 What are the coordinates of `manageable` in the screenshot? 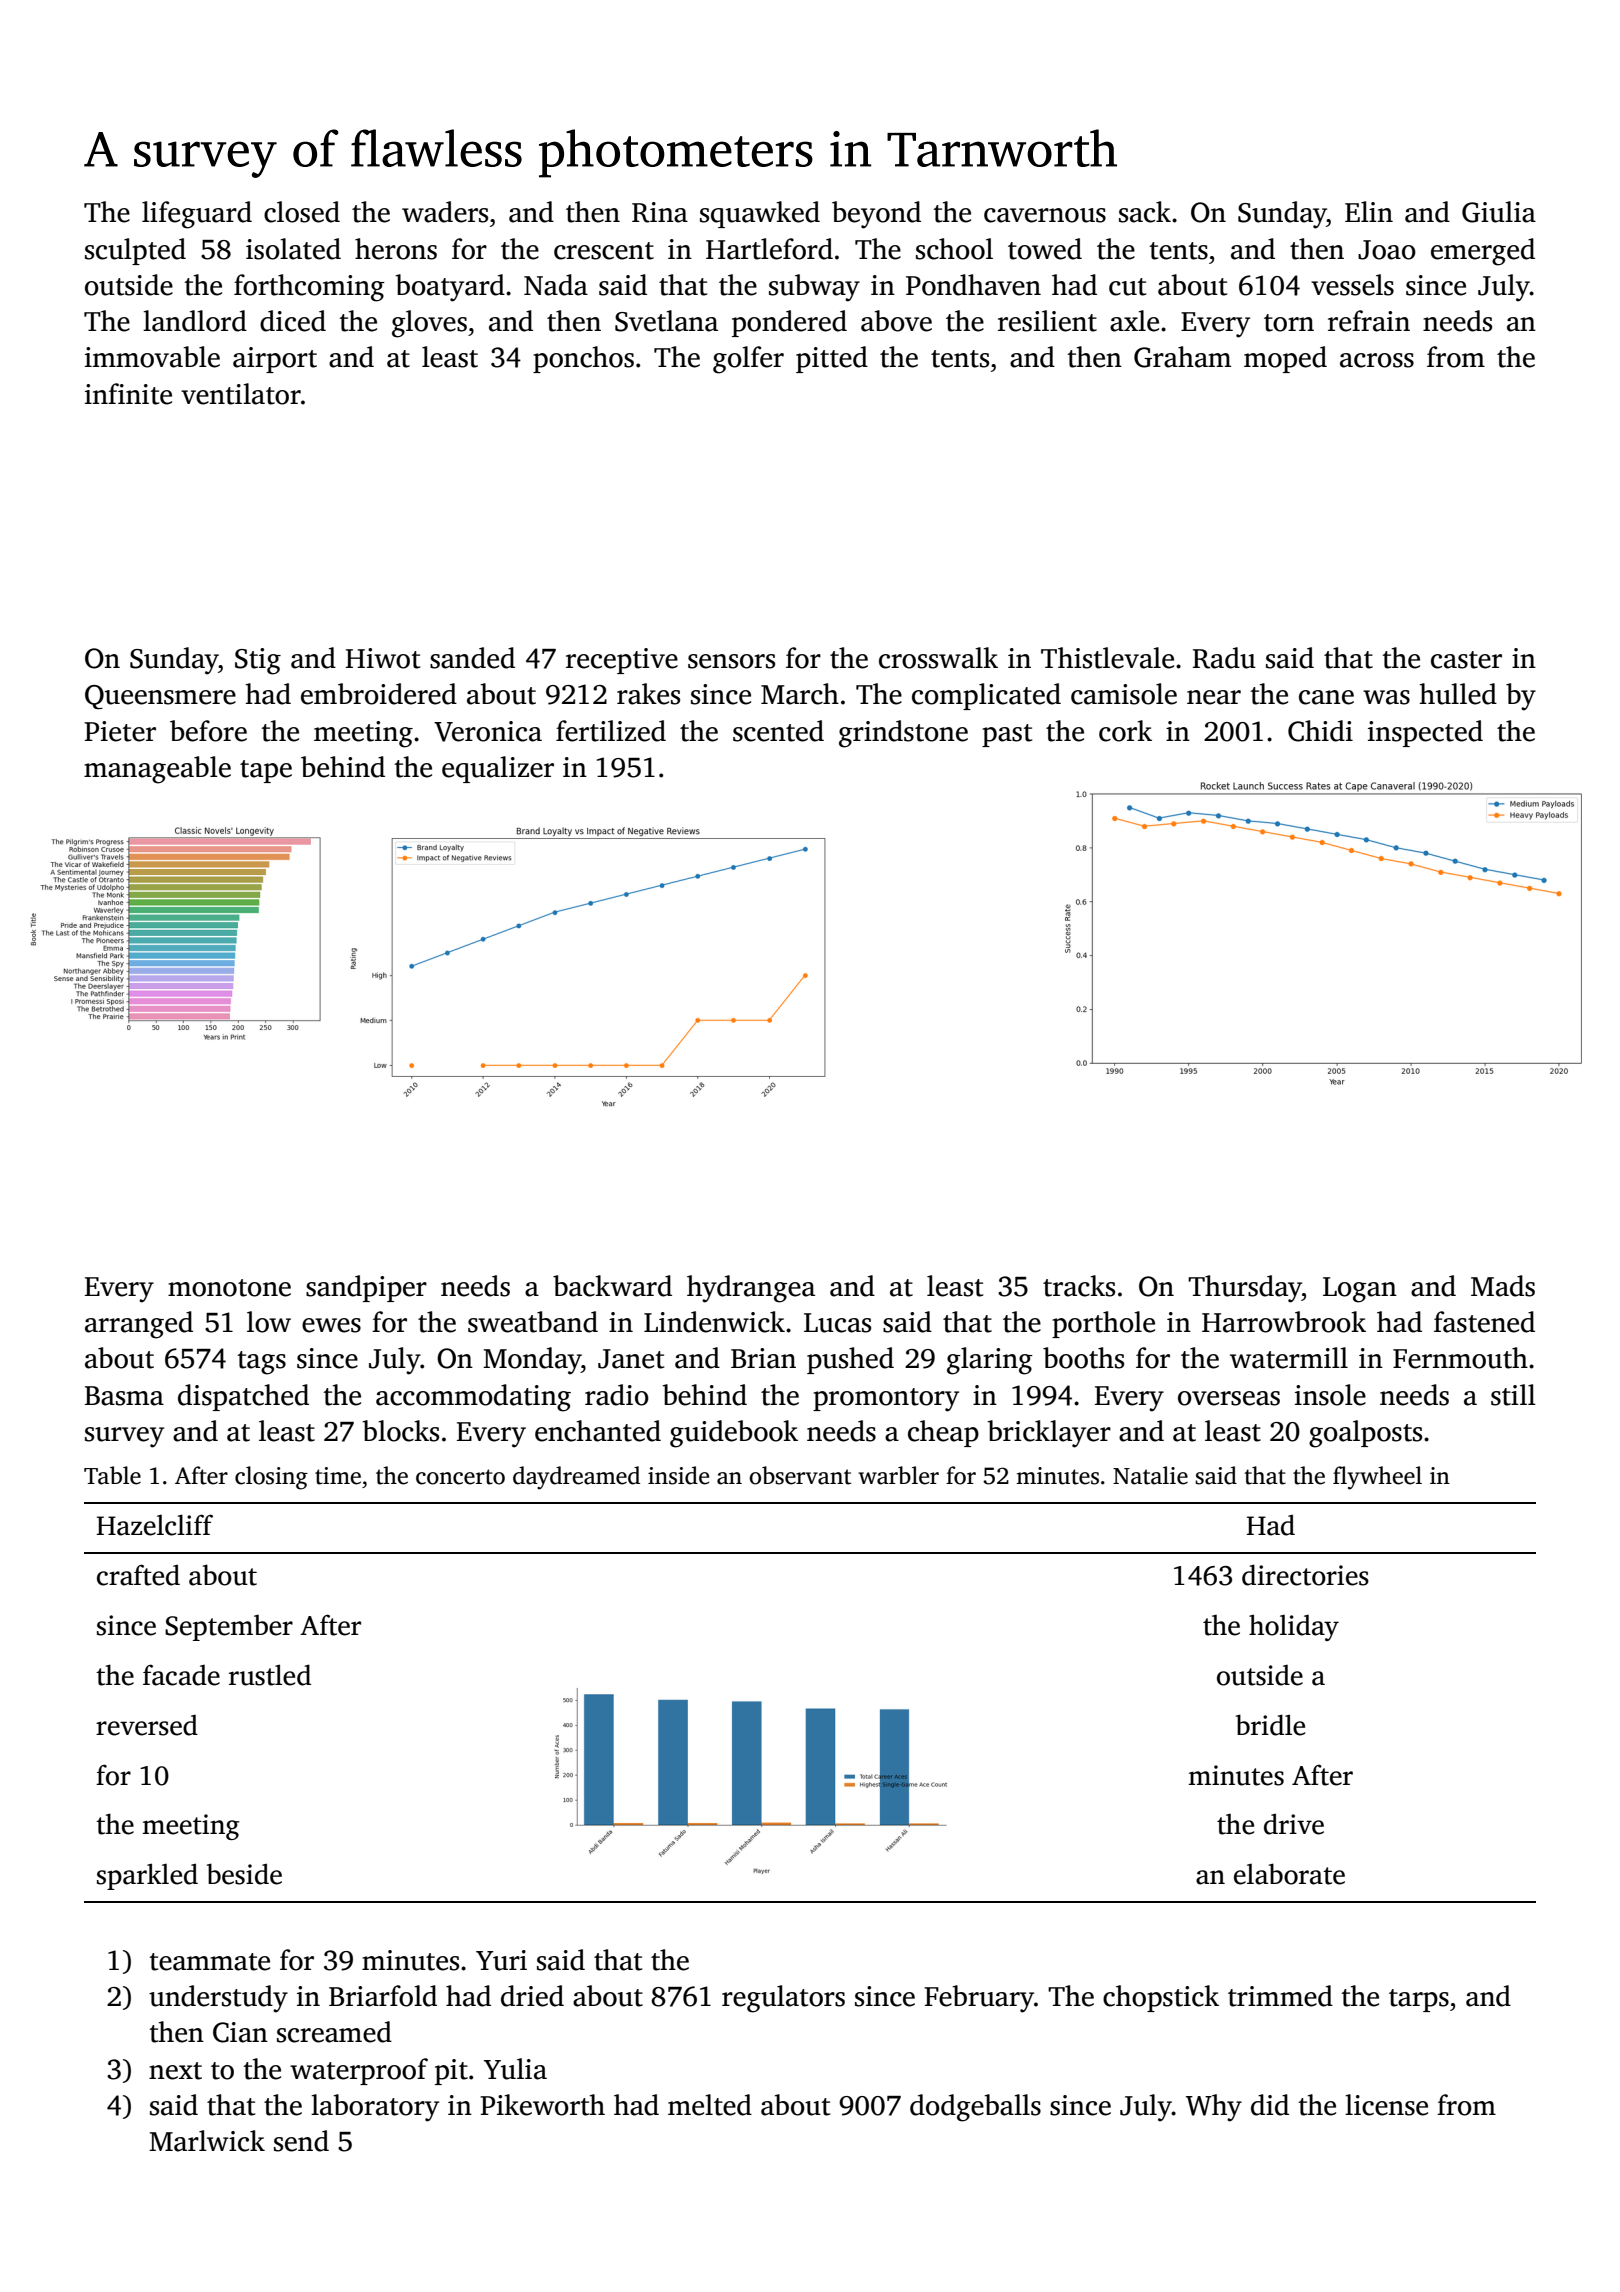 It's located at (157, 770).
